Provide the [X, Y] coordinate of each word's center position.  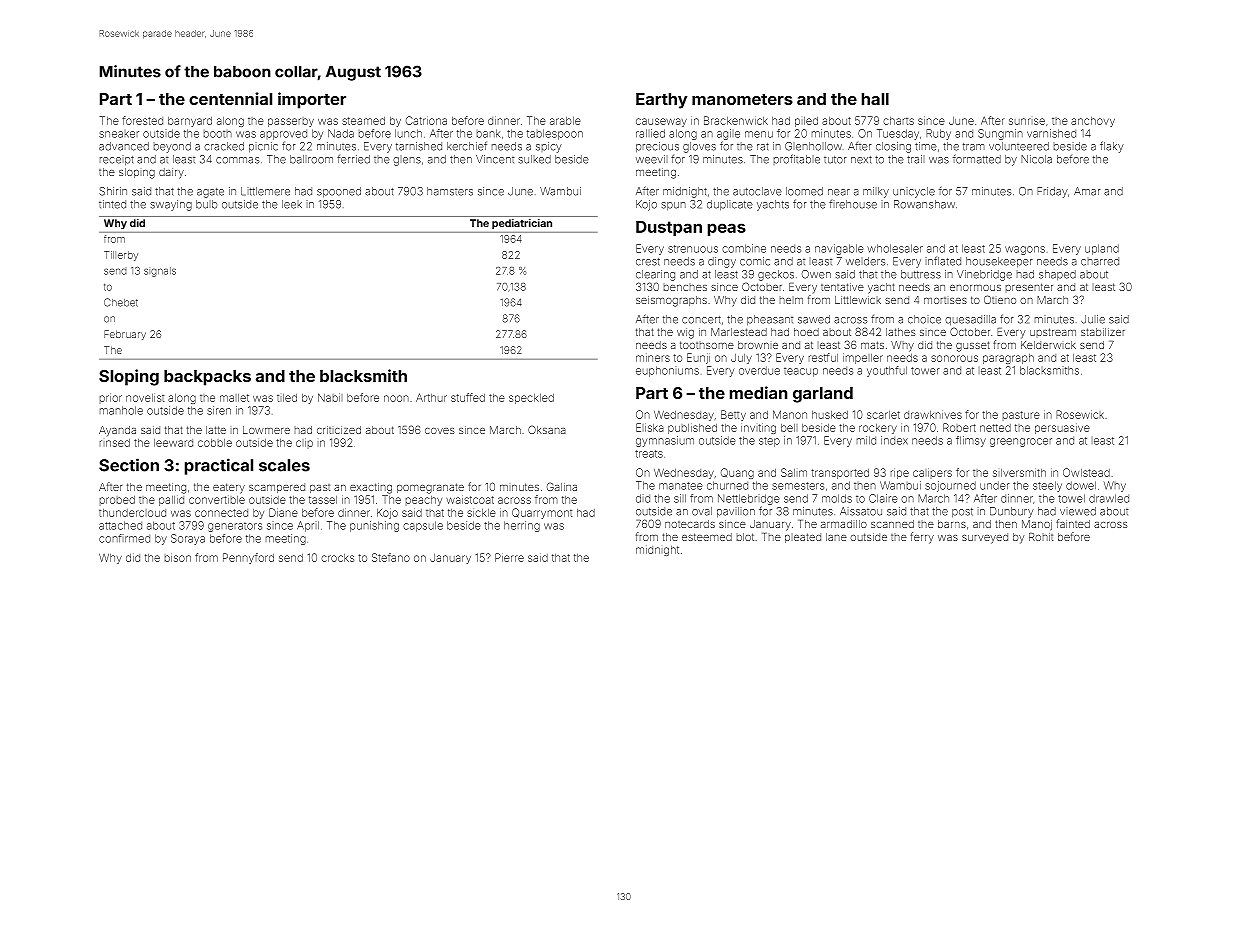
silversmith [1019, 472]
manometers [742, 99]
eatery [229, 488]
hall [875, 99]
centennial [230, 98]
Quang [737, 473]
